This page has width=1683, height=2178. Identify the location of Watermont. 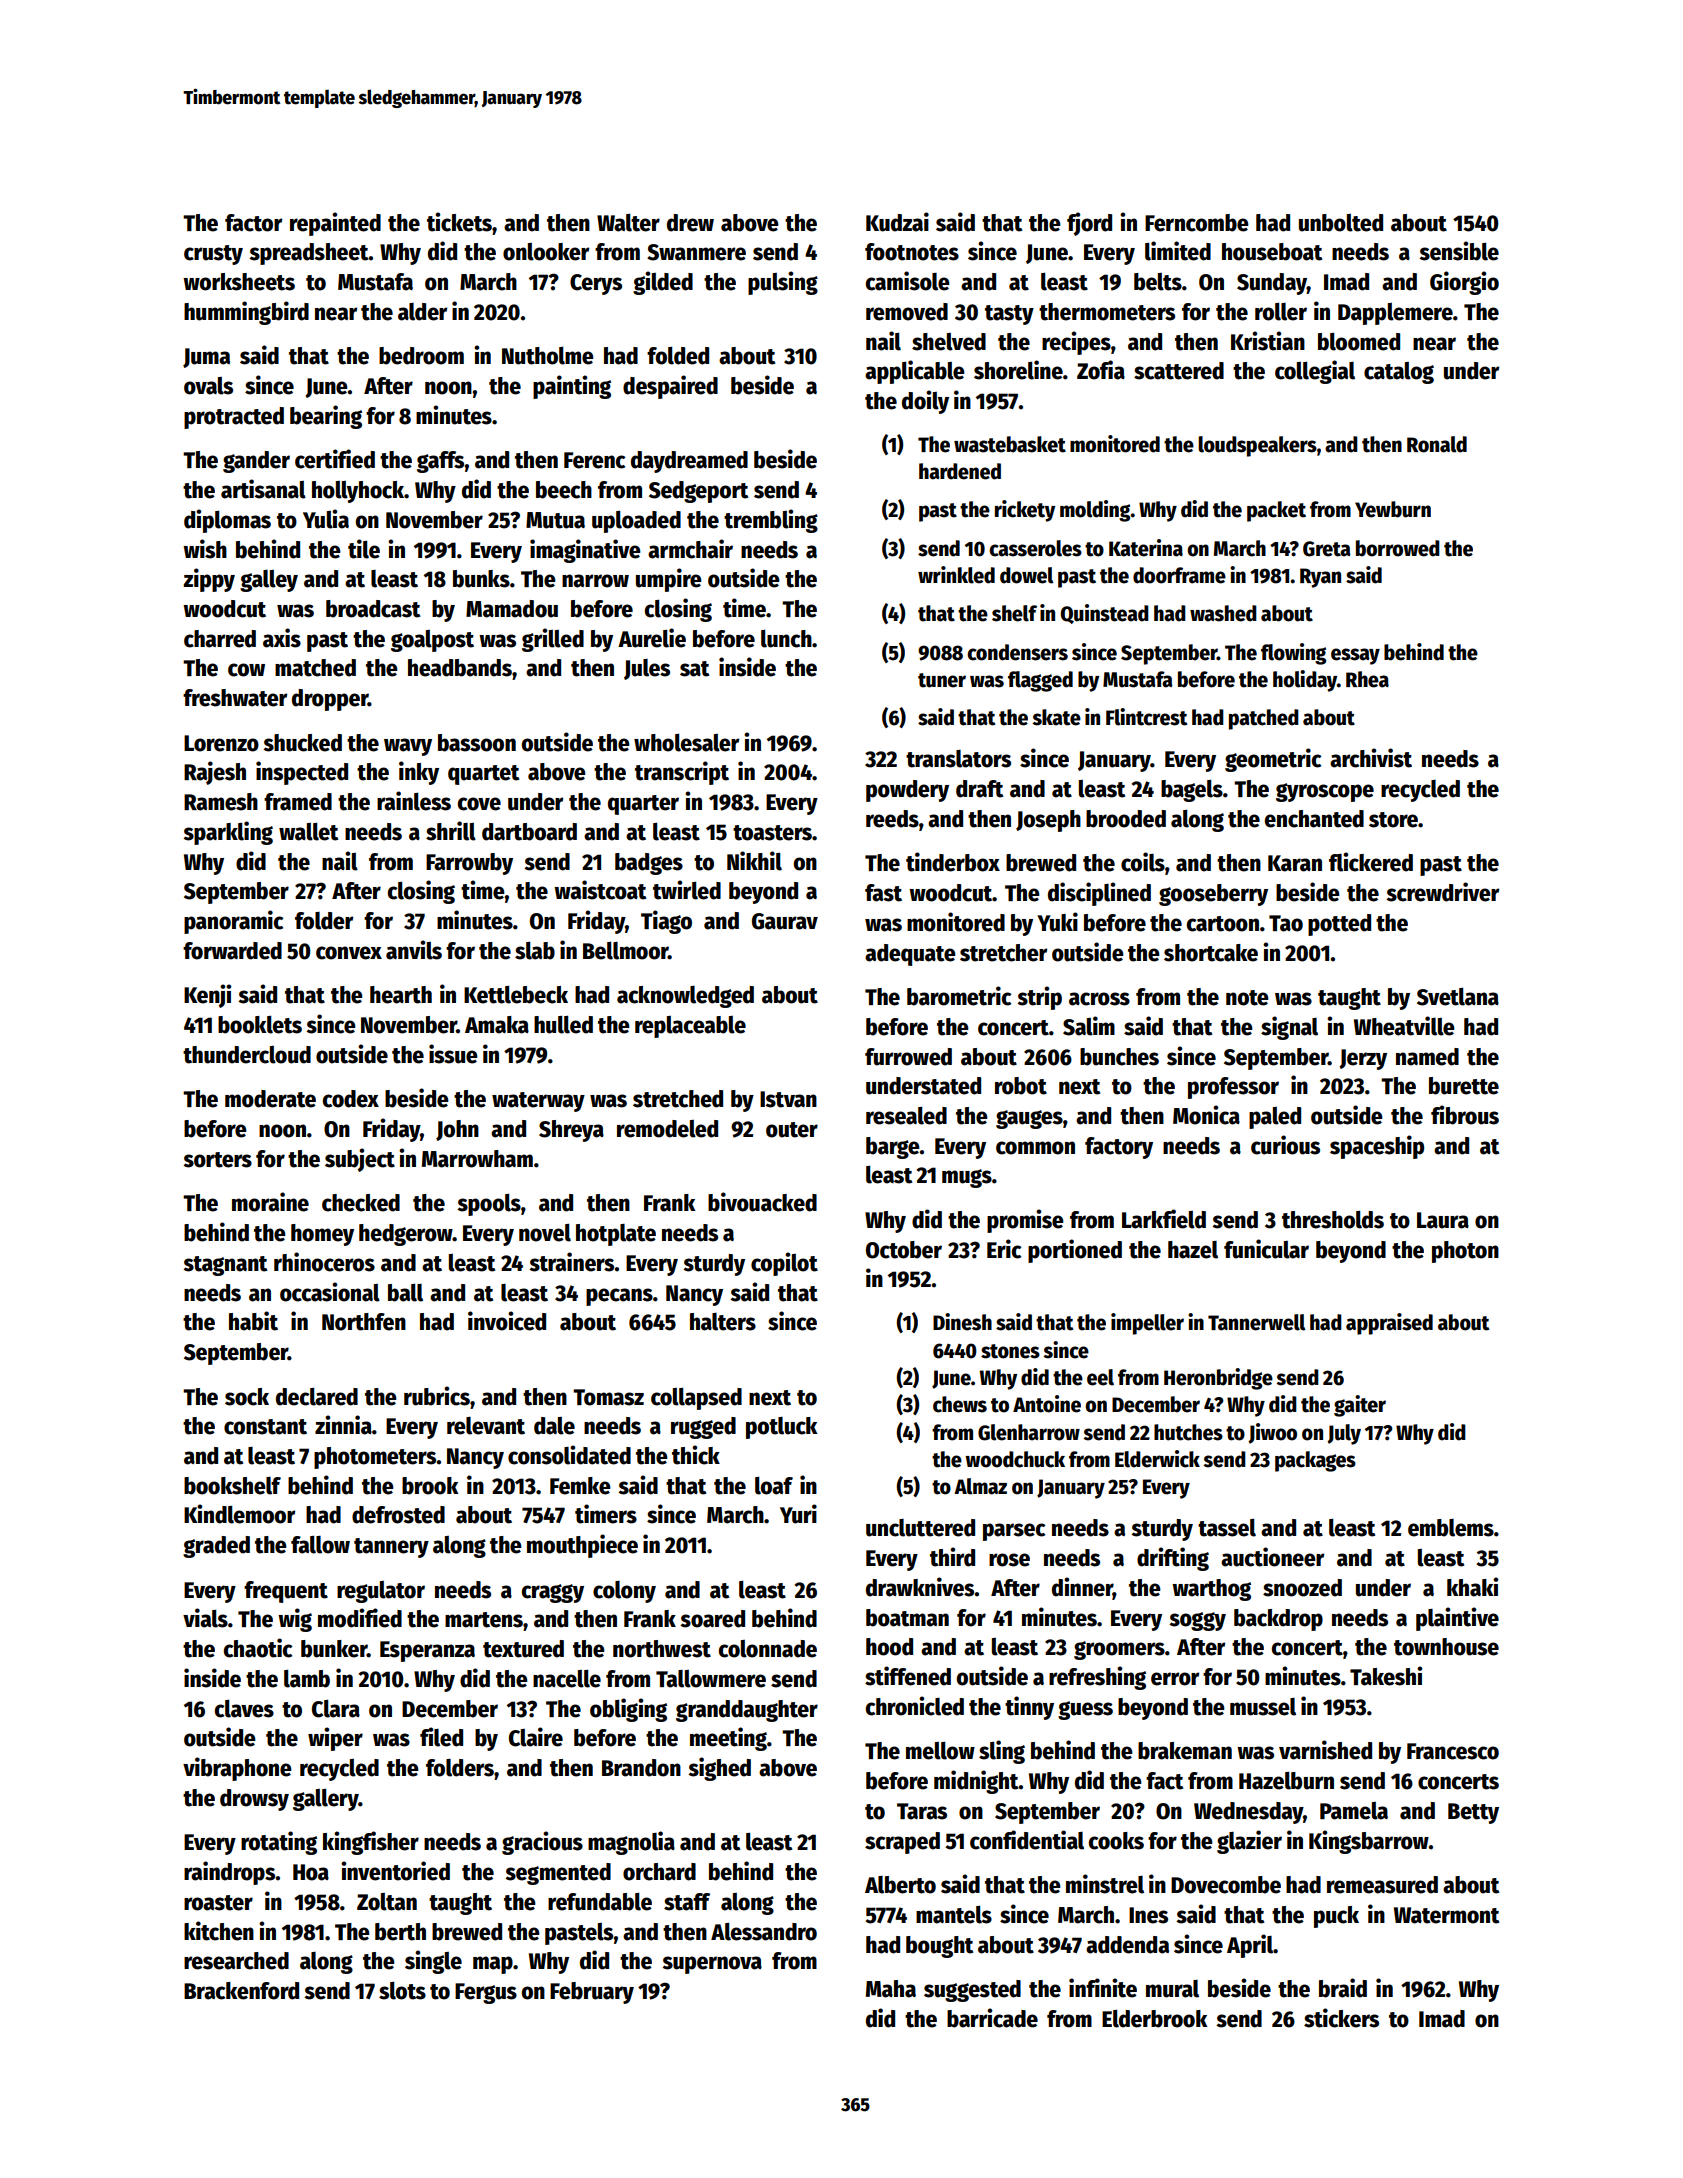
(1446, 1915).
